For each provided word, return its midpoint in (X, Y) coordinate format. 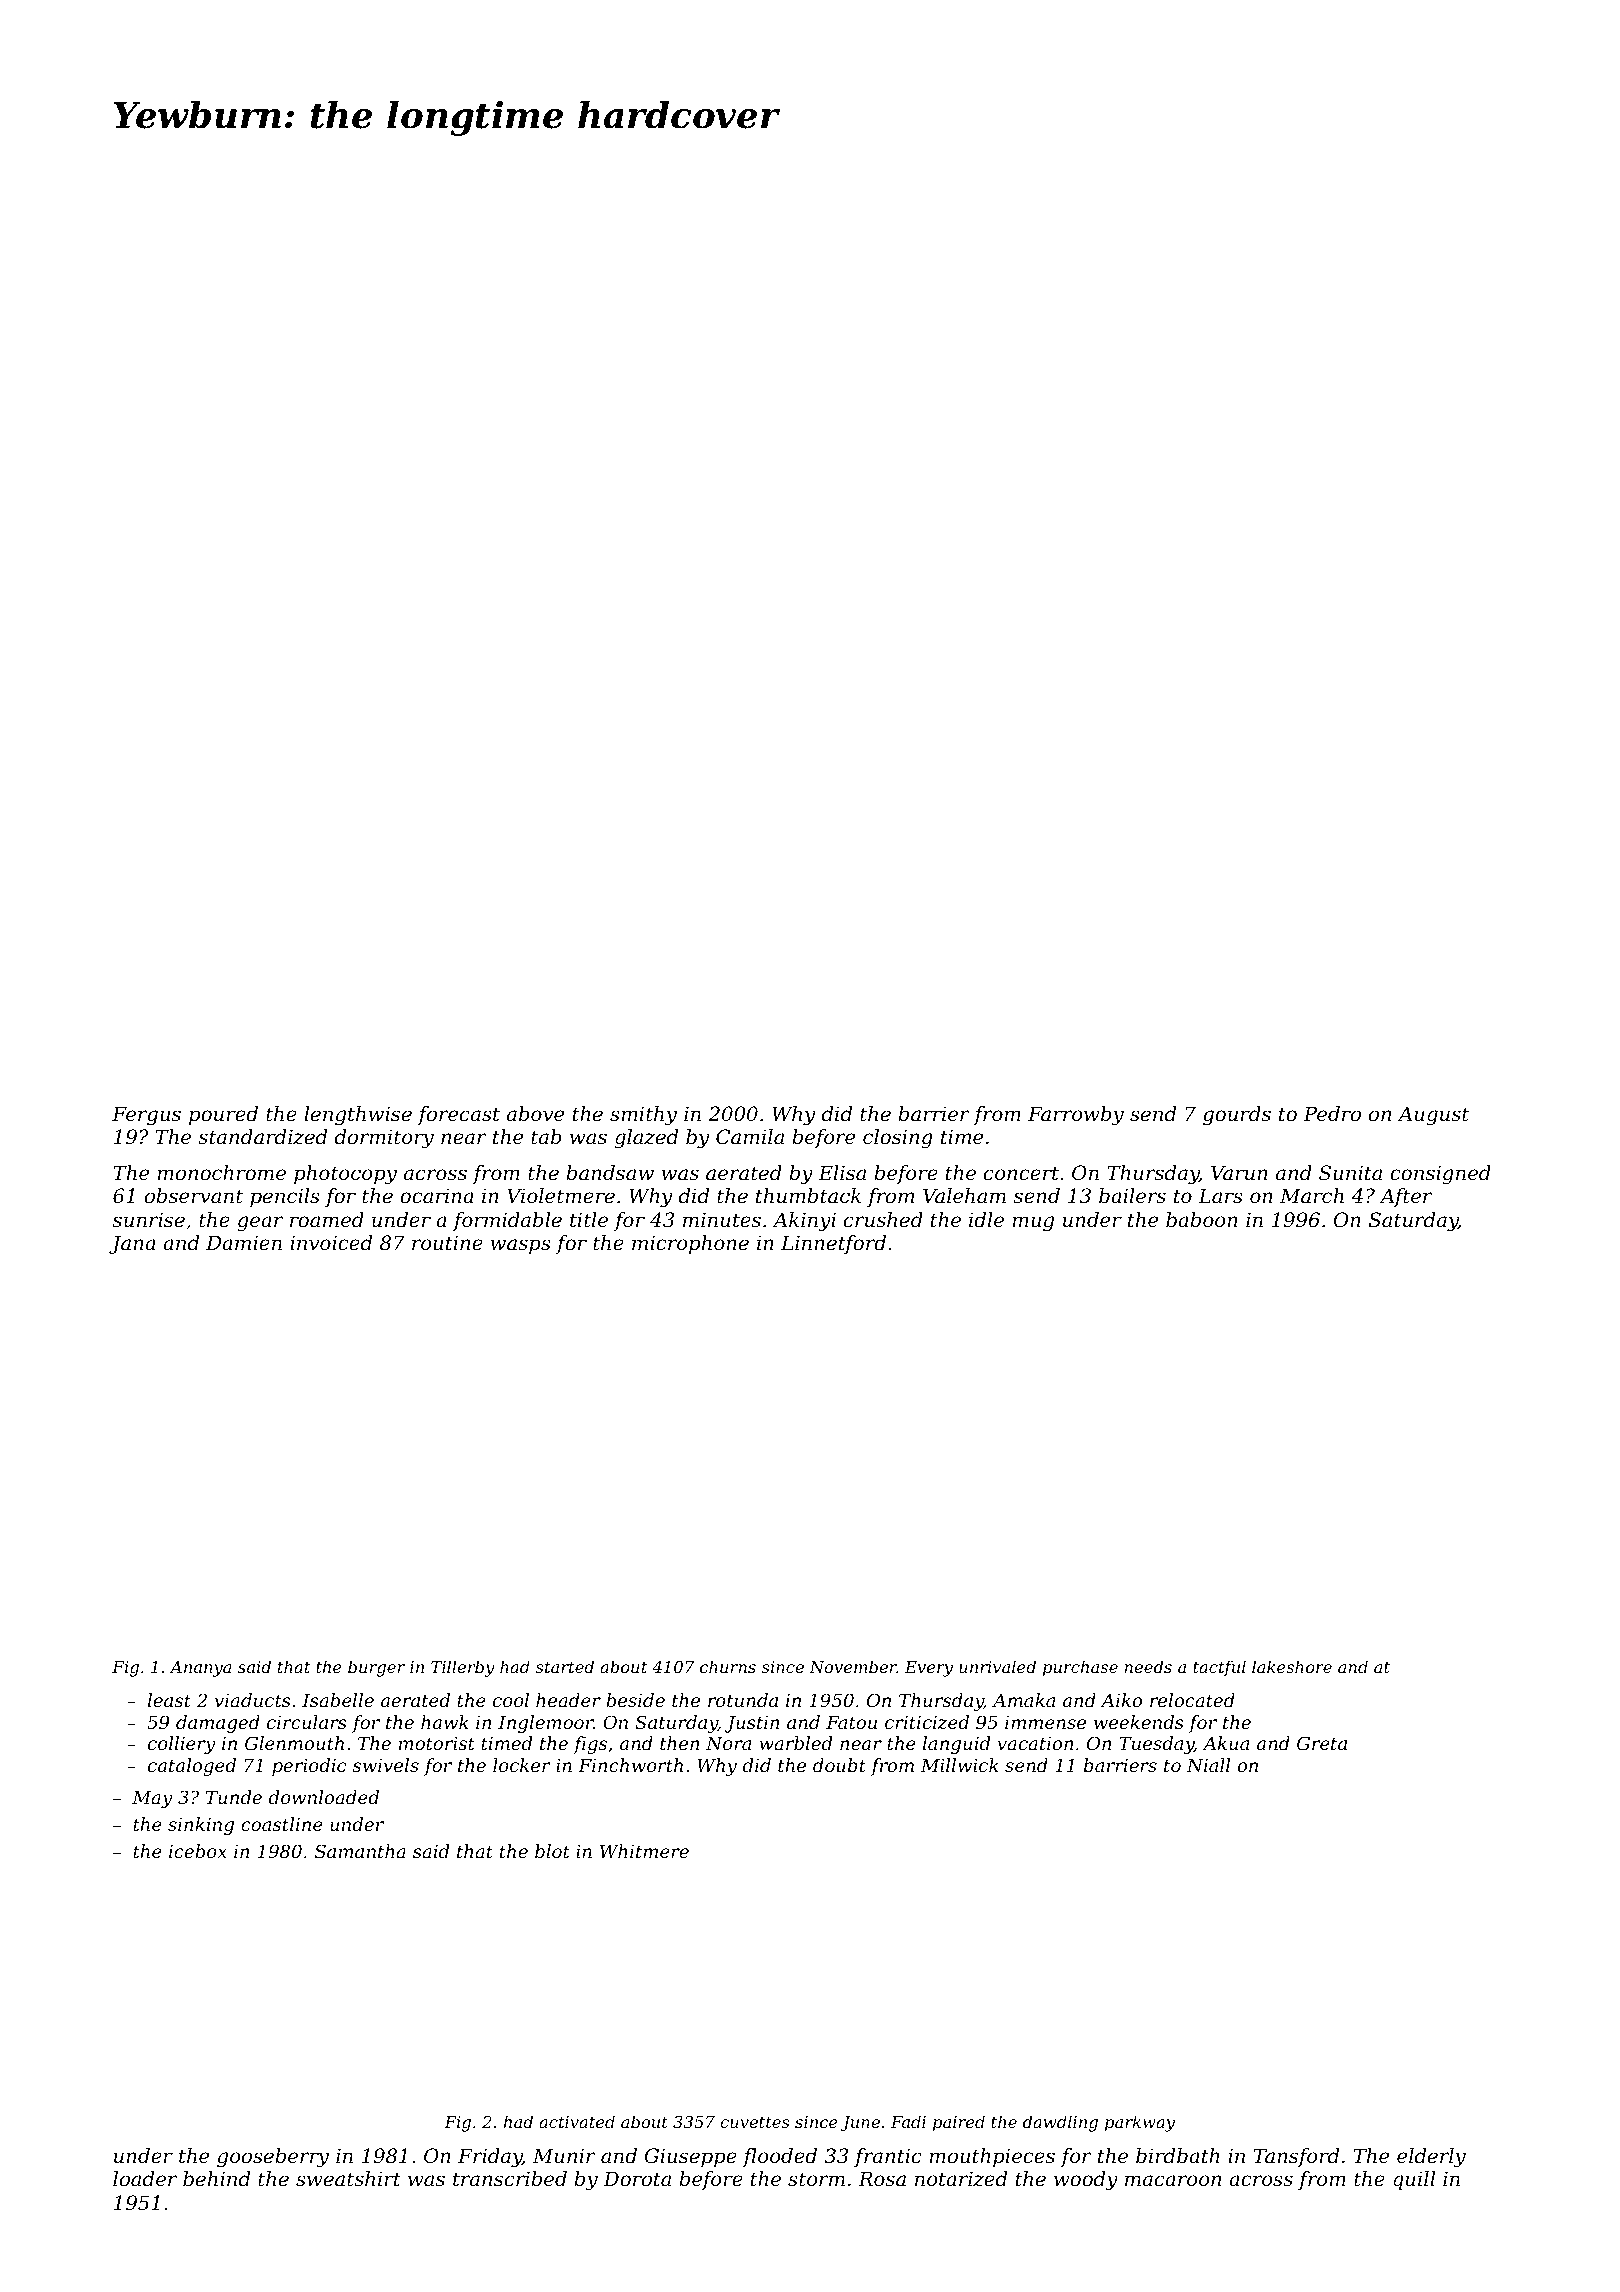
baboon (1202, 1220)
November (853, 1666)
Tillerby (462, 1668)
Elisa (842, 1173)
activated (577, 2121)
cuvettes (754, 2122)
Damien (244, 1243)
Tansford (1296, 2157)
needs (1148, 1666)
